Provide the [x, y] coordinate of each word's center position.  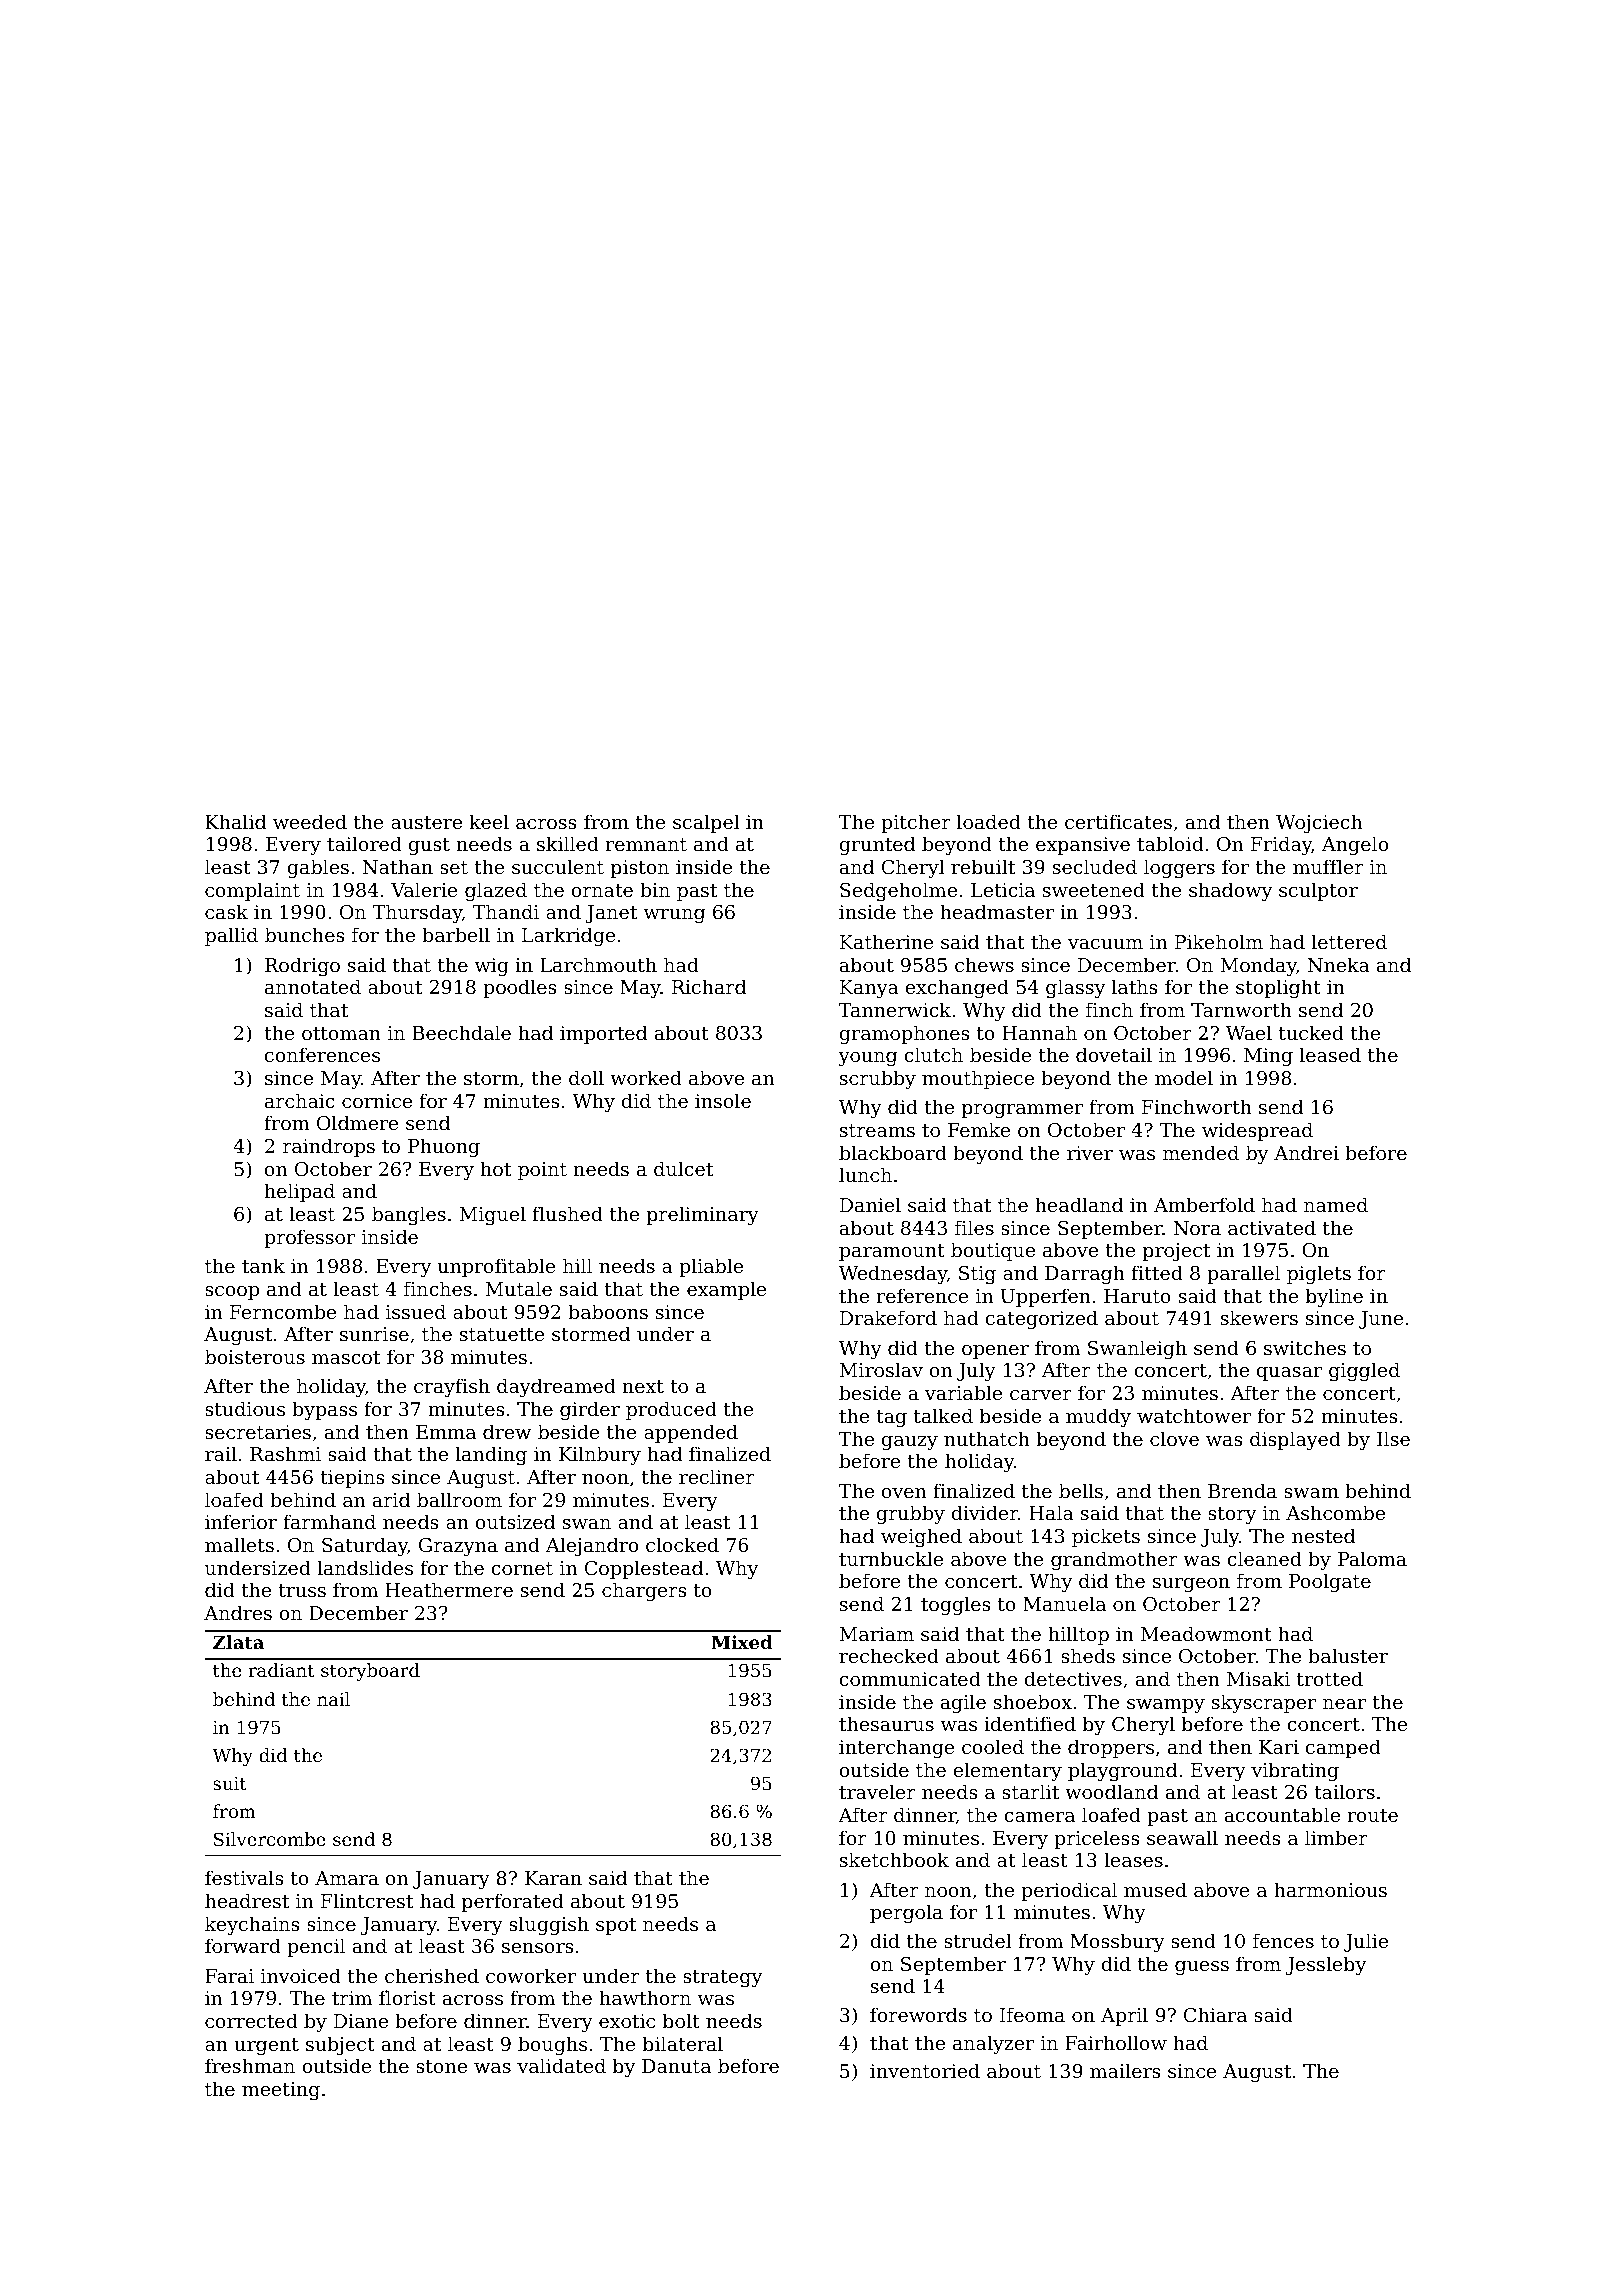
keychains [252, 1925]
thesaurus [886, 1723]
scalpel [706, 823]
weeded [310, 821]
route [1372, 1815]
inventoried [925, 2070]
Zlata [238, 1642]
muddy [1098, 1417]
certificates [1118, 821]
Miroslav [881, 1369]
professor [309, 1238]
